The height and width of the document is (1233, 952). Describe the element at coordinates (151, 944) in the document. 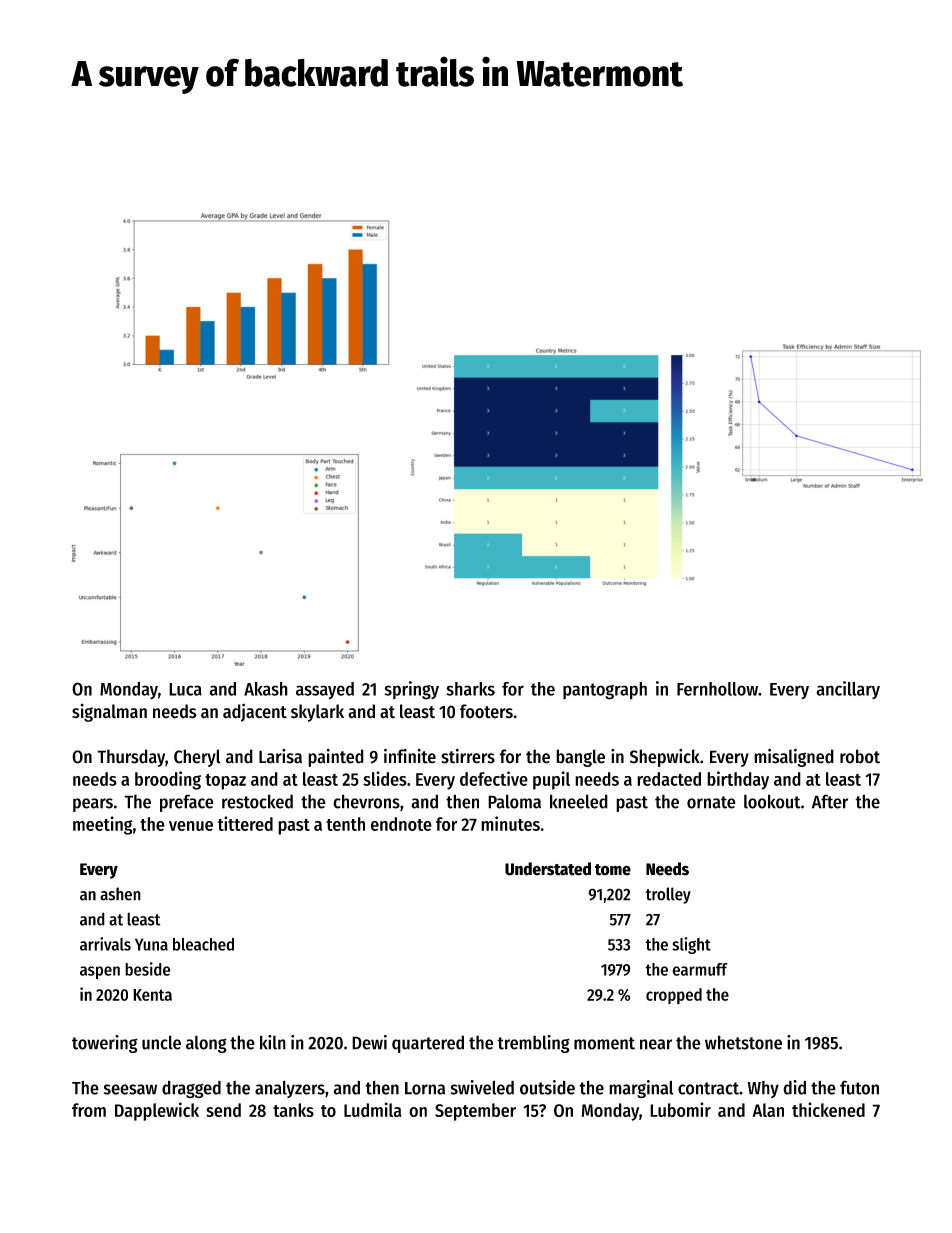

I see `Yuna` at that location.
